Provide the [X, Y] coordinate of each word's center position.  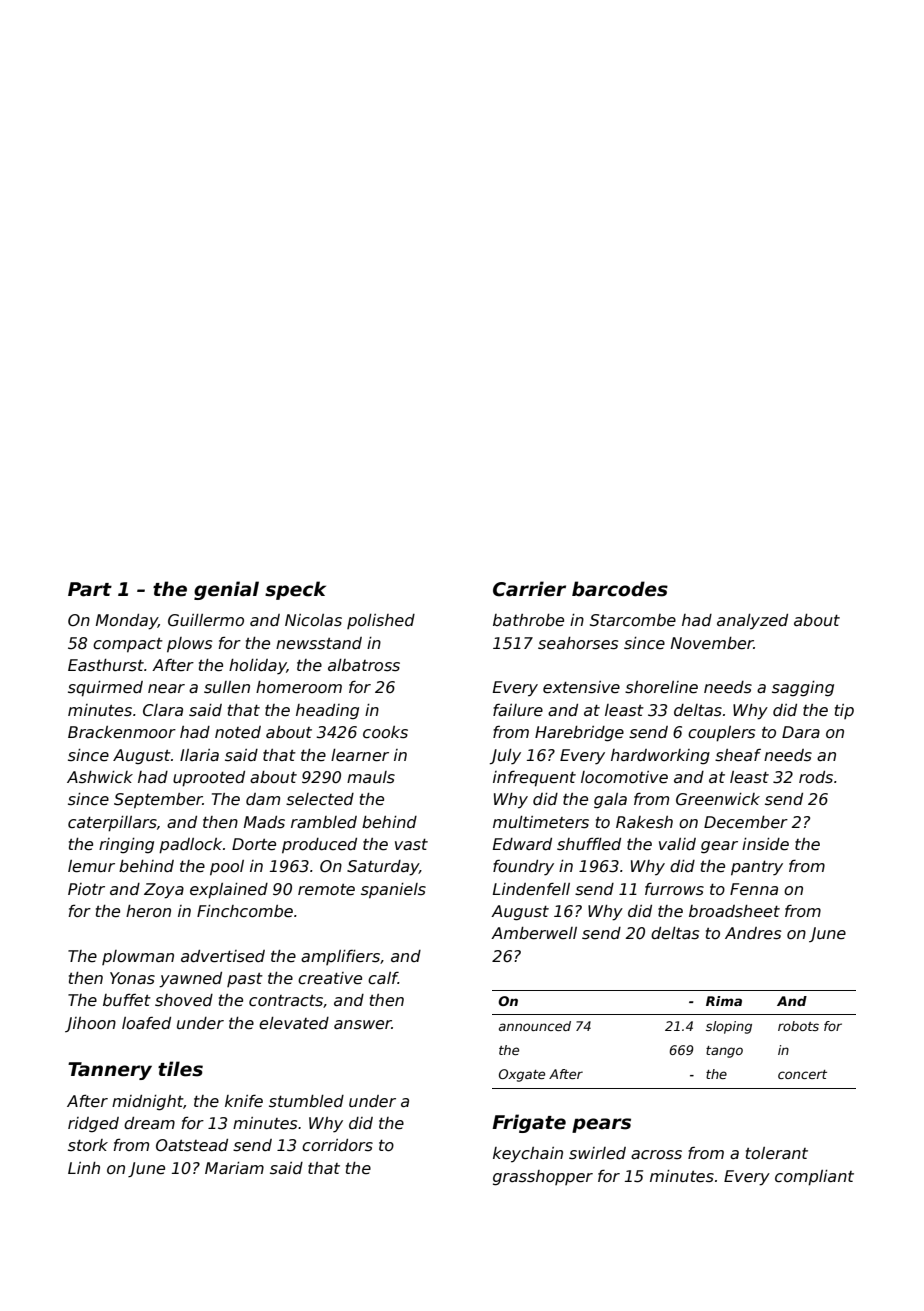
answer [363, 1025]
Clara [163, 710]
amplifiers [340, 957]
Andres [753, 933]
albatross [364, 665]
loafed [146, 1023]
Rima [724, 1001]
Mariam [234, 1168]
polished [381, 621]
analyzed [752, 622]
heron [148, 911]
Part [90, 589]
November [712, 643]
